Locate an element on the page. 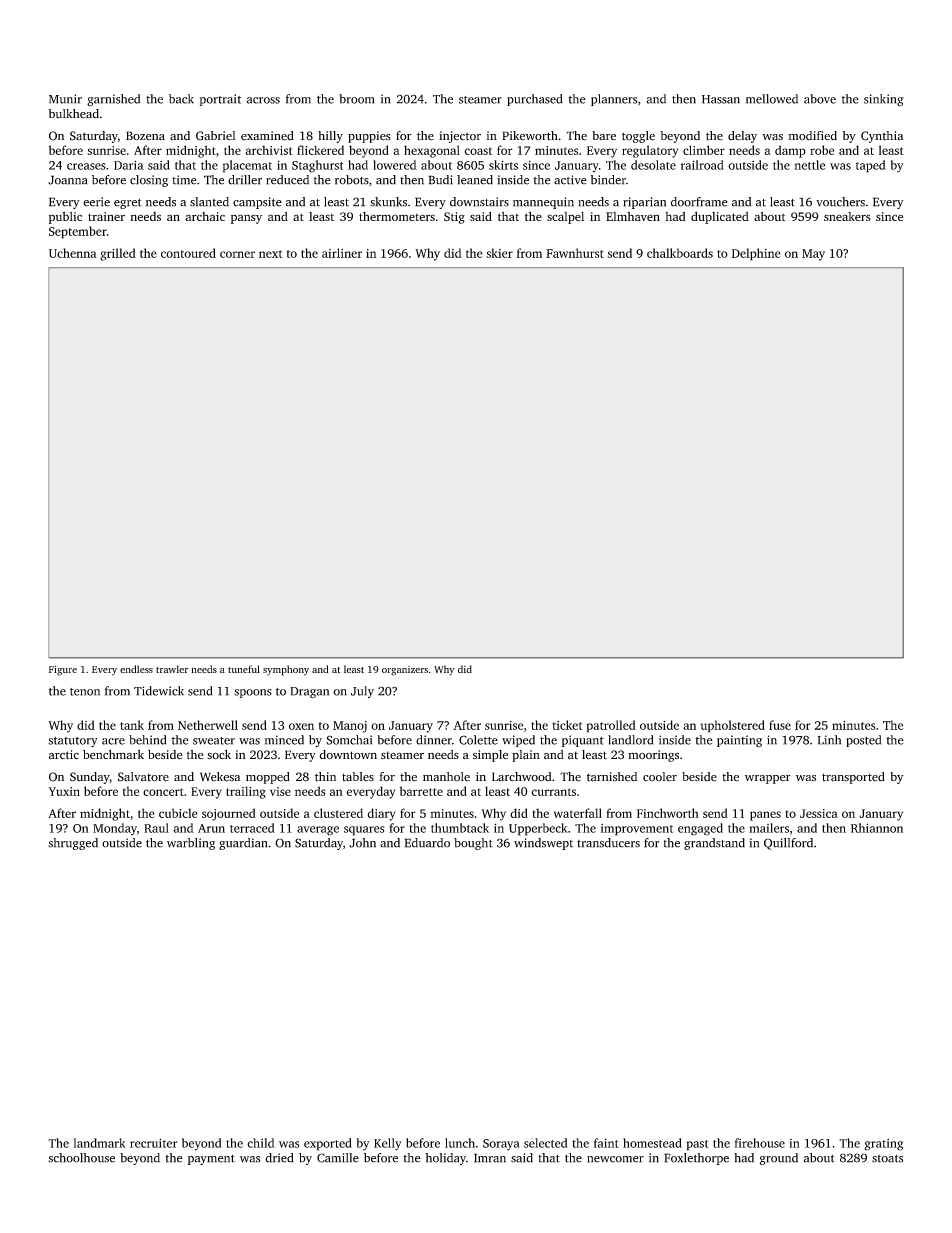 This document has width=952, height=1233. organizers is located at coordinates (405, 671).
